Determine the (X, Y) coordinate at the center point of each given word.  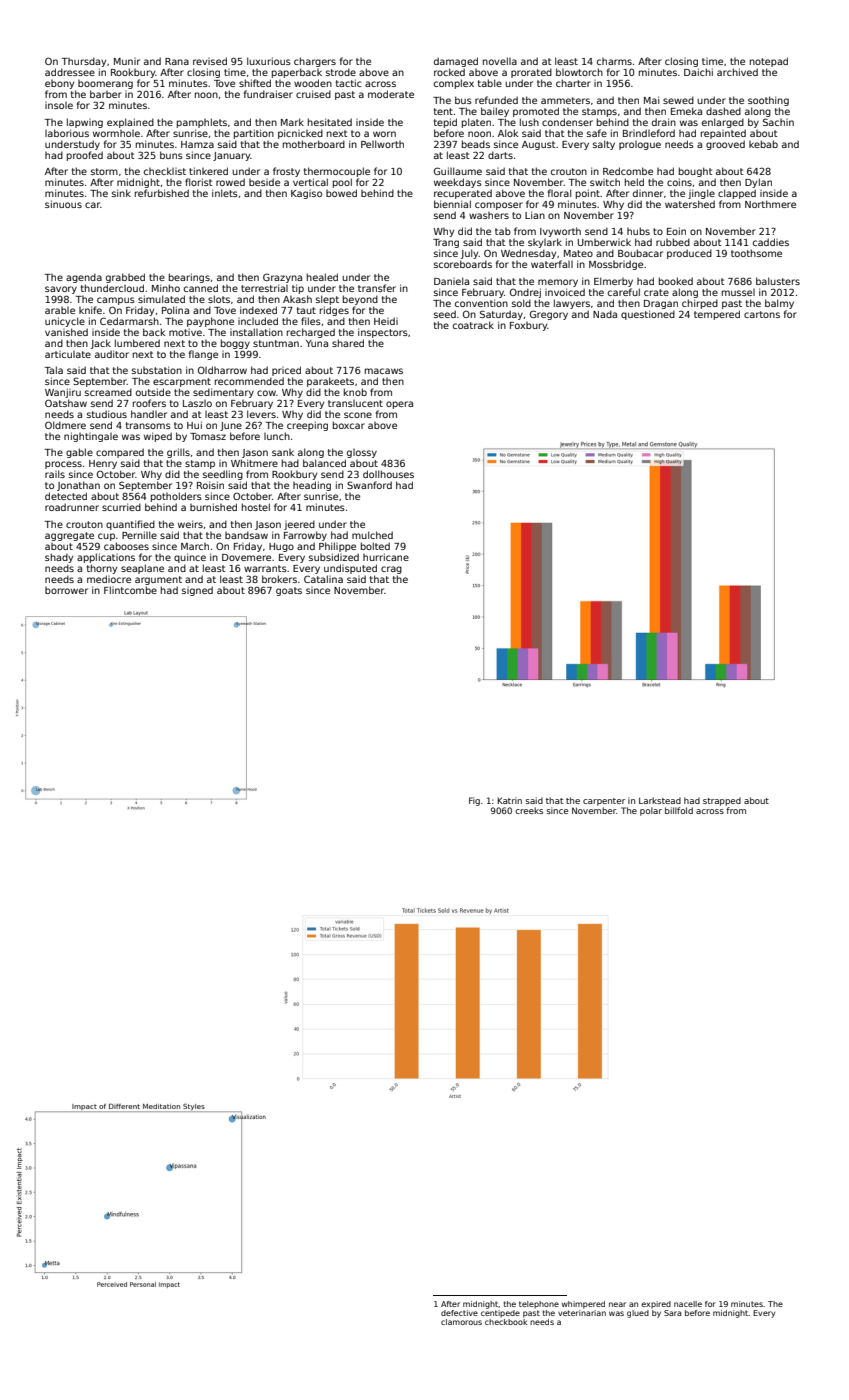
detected (66, 496)
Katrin (509, 800)
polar (651, 811)
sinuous (63, 204)
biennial (452, 204)
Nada (605, 314)
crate (656, 292)
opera (399, 405)
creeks (529, 810)
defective (459, 1313)
